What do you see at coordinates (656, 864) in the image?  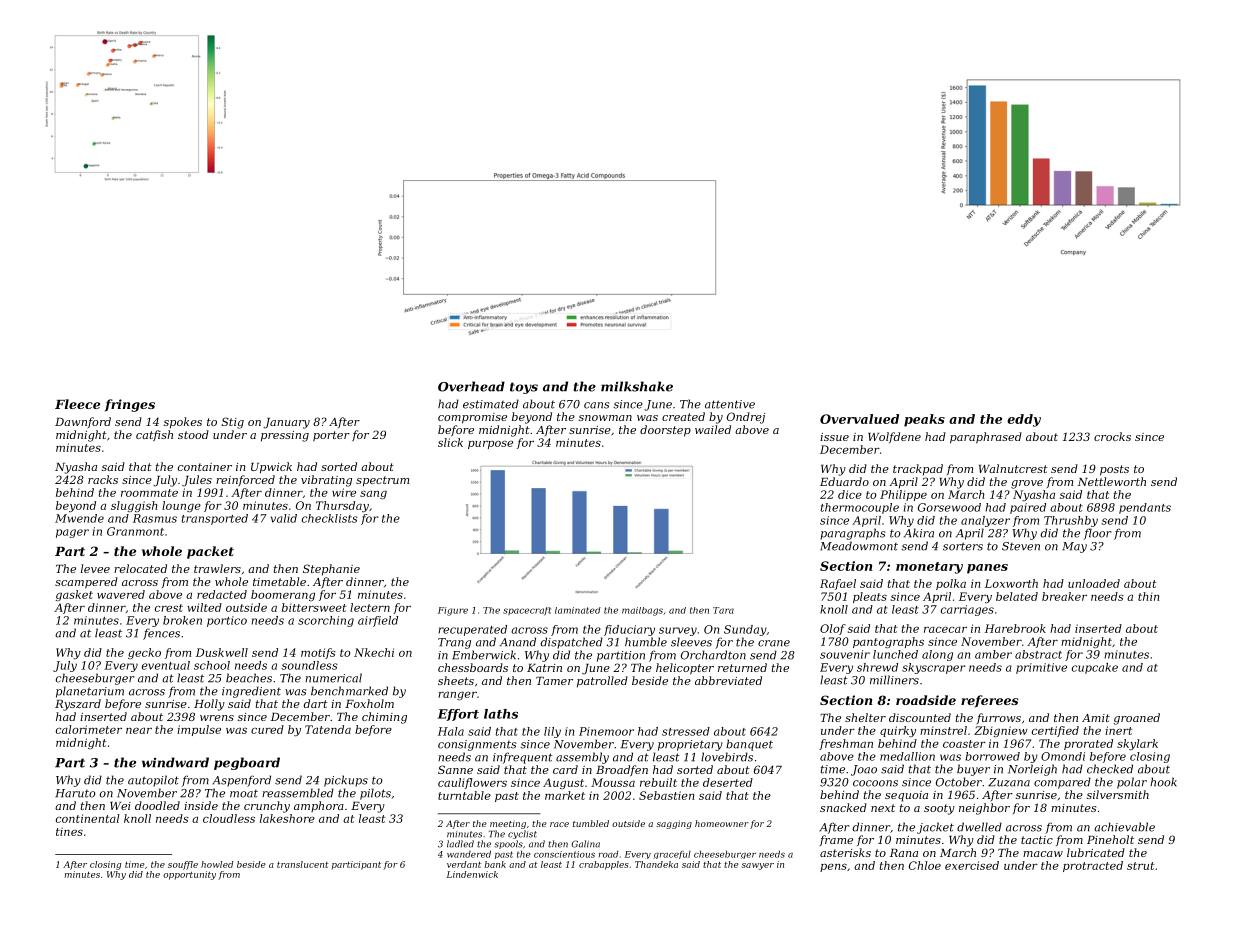 I see `Thandeka` at bounding box center [656, 864].
